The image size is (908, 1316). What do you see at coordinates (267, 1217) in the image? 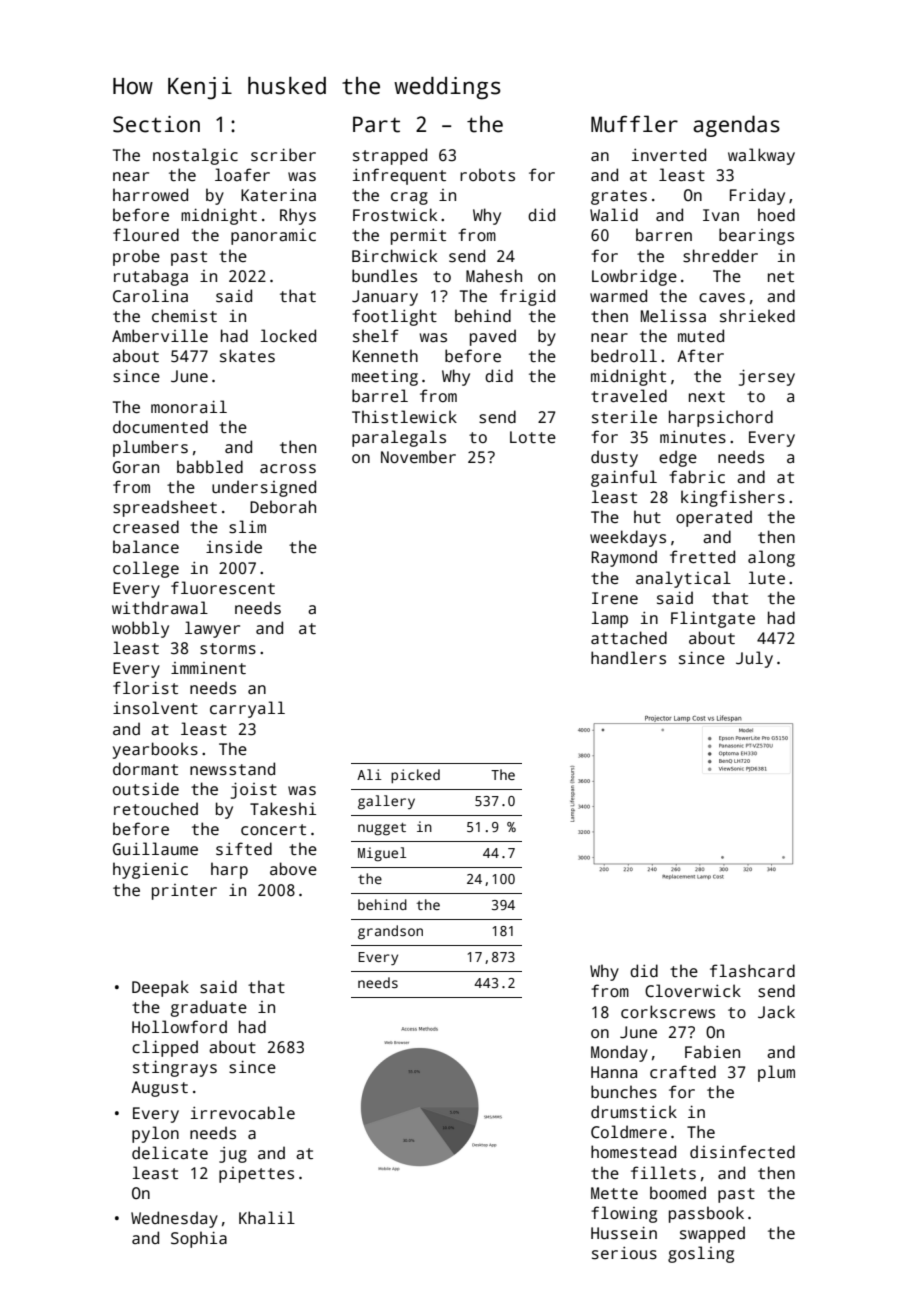
I see `Khalil` at bounding box center [267, 1217].
